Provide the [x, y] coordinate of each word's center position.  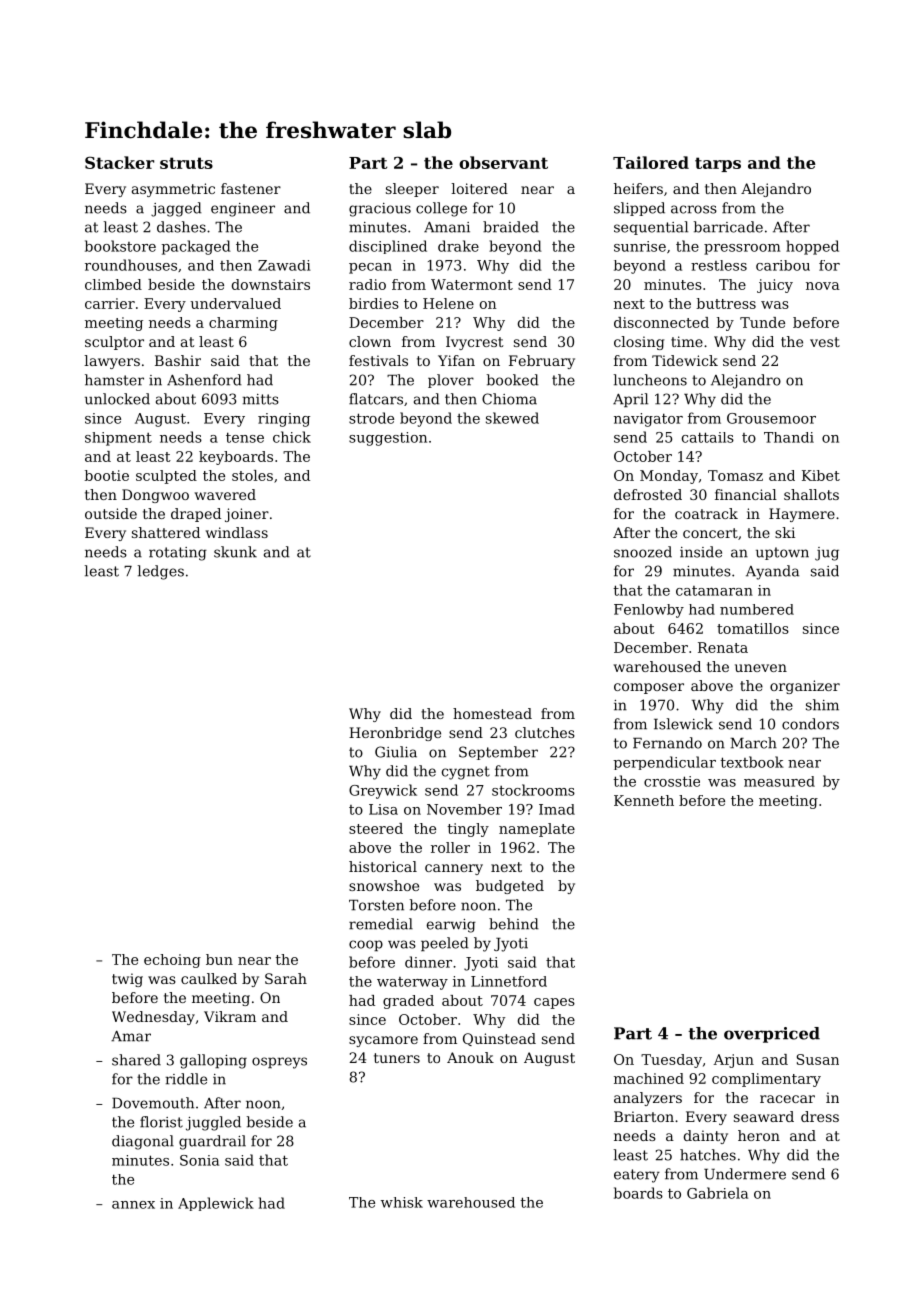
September [498, 753]
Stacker [119, 162]
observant [503, 162]
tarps [718, 164]
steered [376, 828]
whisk [402, 1202]
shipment [118, 439]
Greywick [383, 791]
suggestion [388, 439]
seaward [764, 1116]
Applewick [216, 1204]
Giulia [396, 752]
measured [779, 781]
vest [825, 342]
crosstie [672, 781]
